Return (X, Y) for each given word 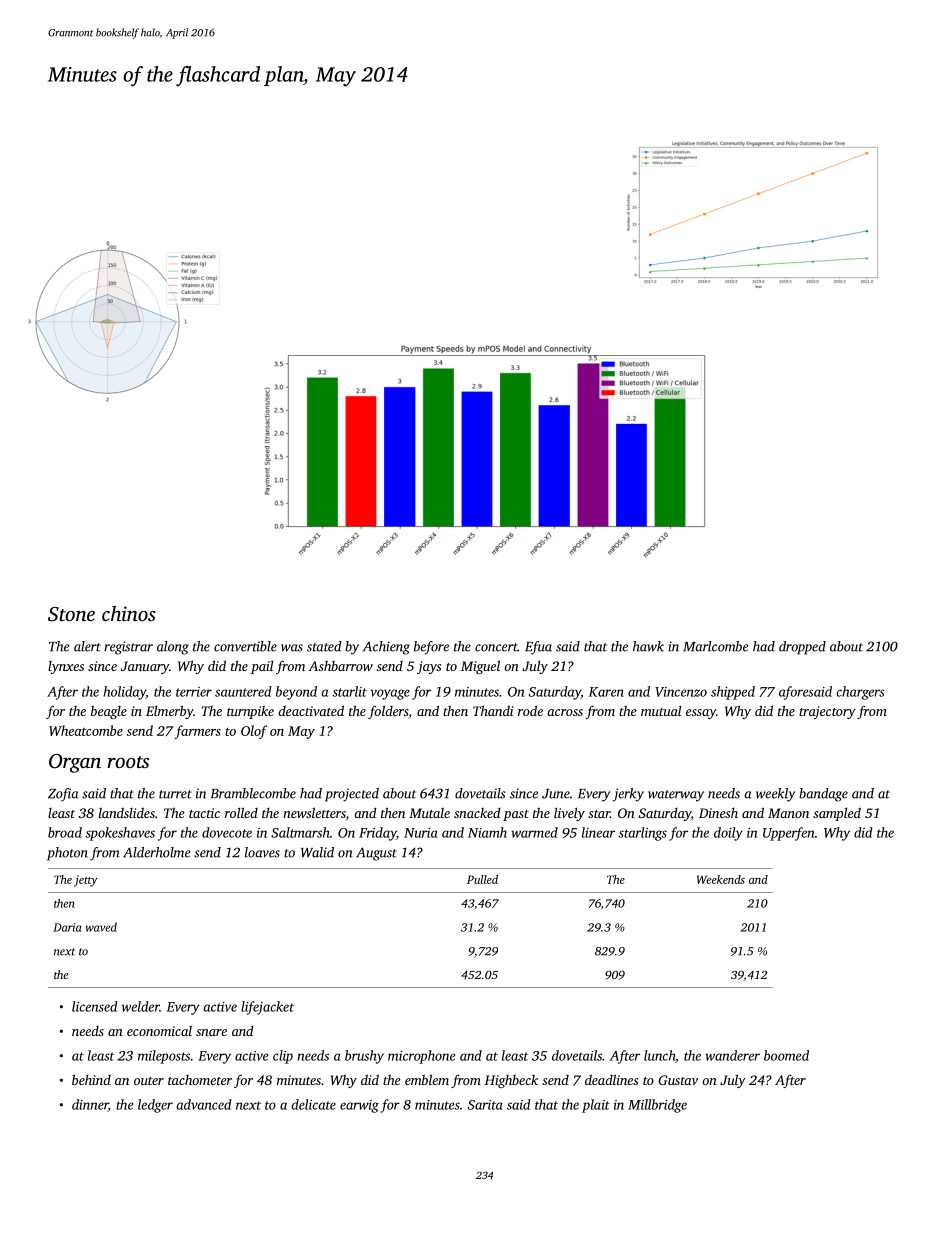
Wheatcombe (86, 730)
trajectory (827, 712)
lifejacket (267, 1008)
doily (728, 834)
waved (101, 927)
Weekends (721, 879)
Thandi (493, 710)
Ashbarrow (340, 666)
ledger (155, 1106)
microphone (421, 1057)
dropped (802, 648)
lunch (659, 1055)
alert (87, 646)
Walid (317, 852)
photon (67, 854)
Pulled (482, 879)
